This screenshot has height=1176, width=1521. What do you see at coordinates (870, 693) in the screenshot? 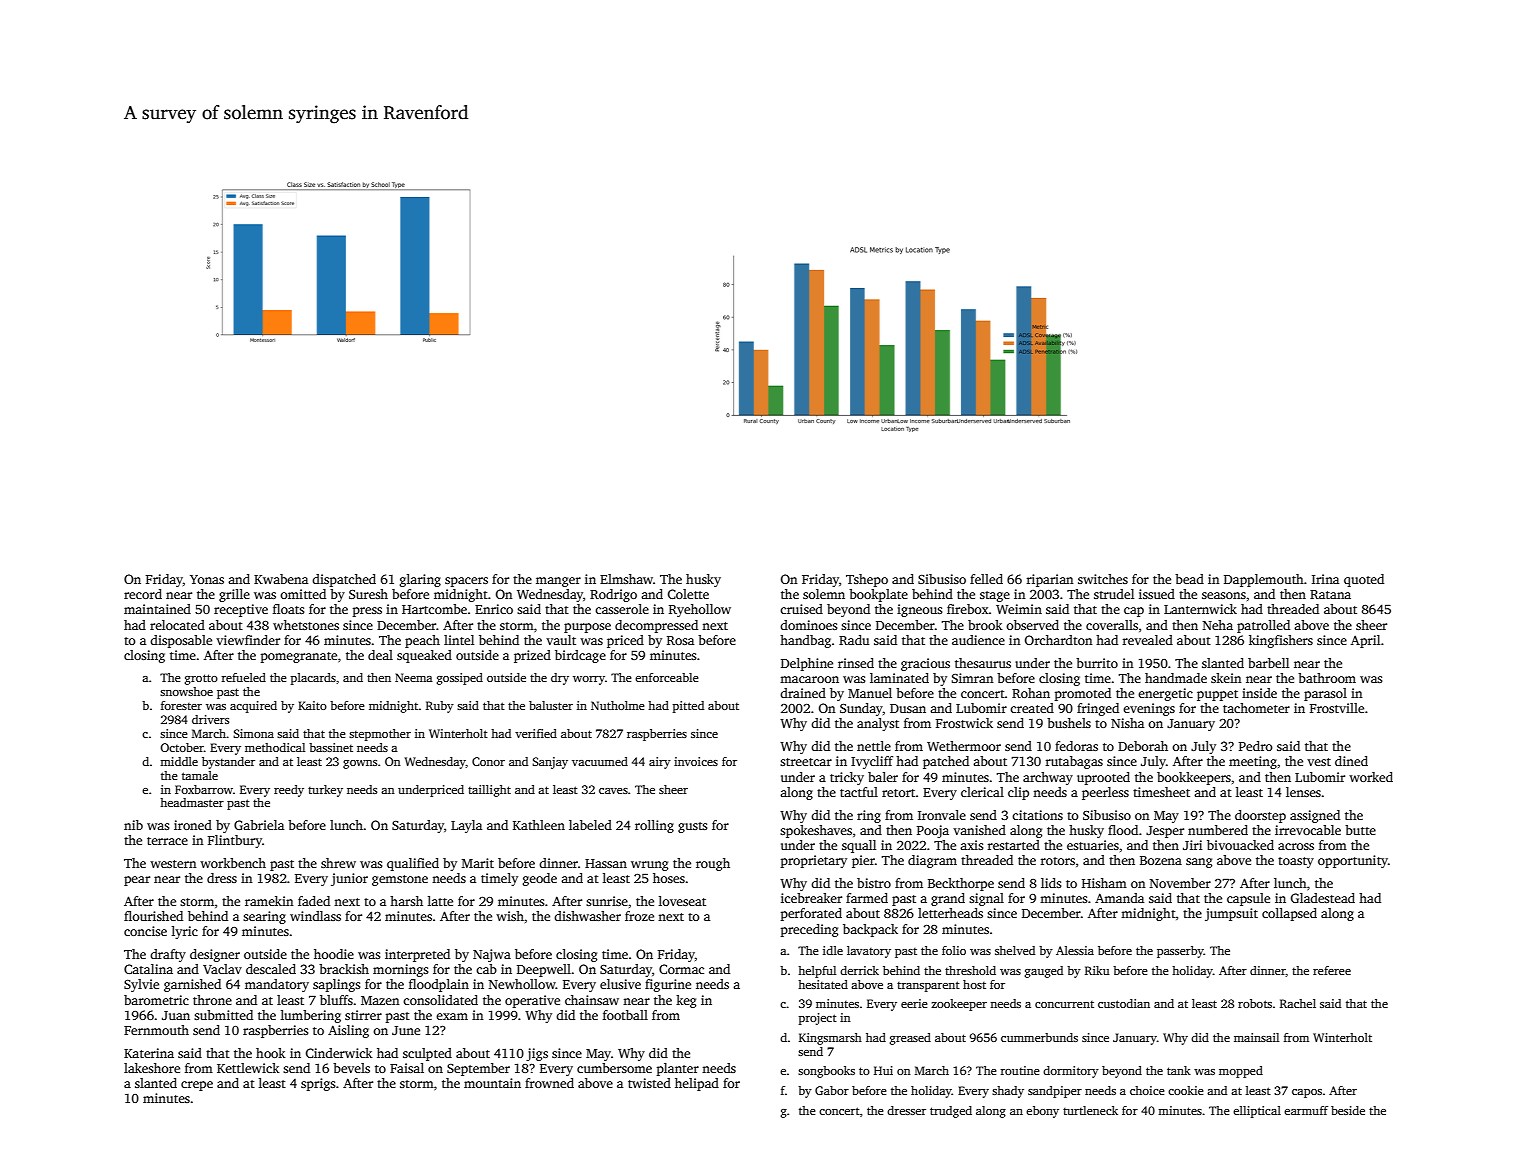
I see `Manuel` at bounding box center [870, 693].
